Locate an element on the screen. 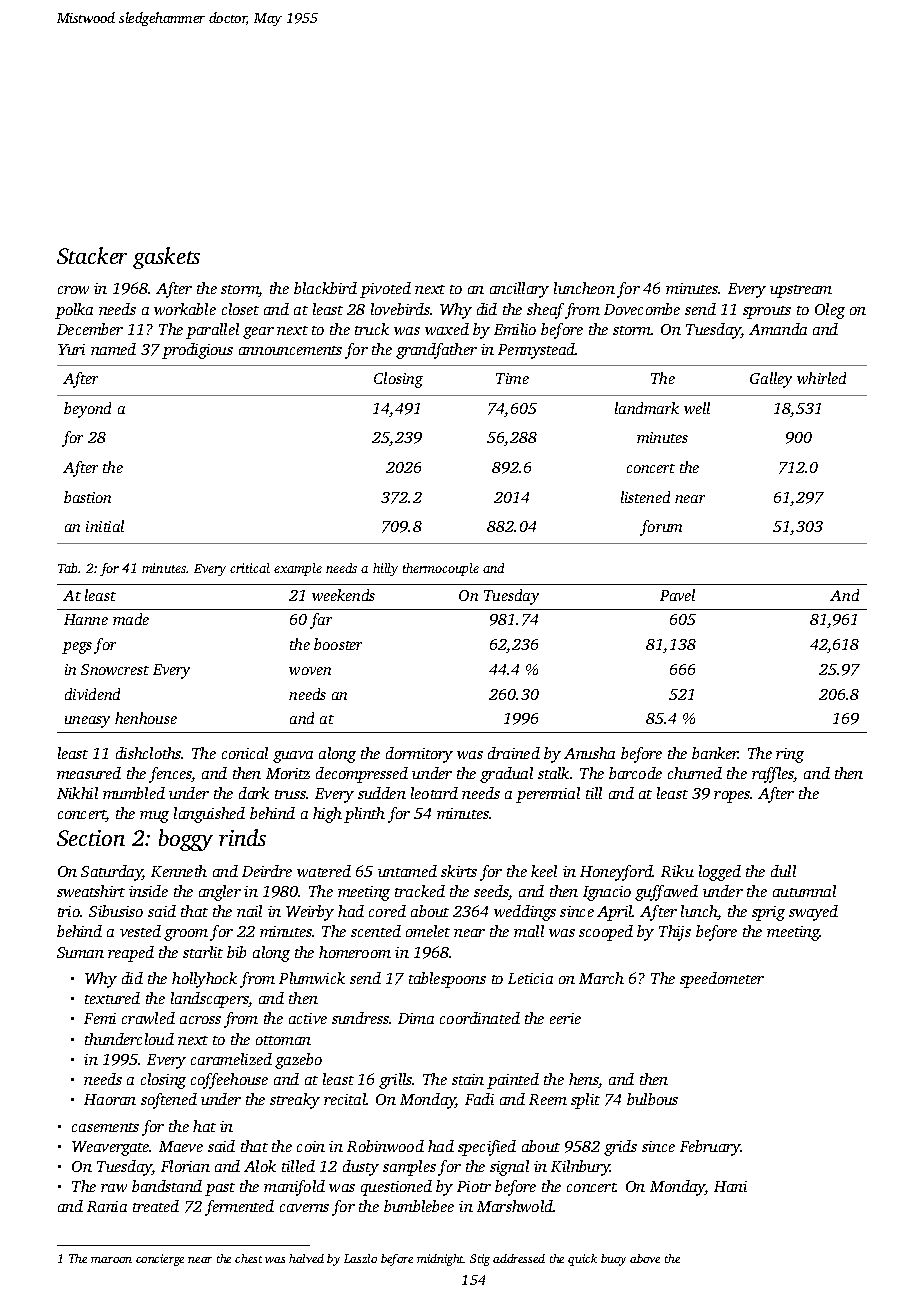 Image resolution: width=924 pixels, height=1308 pixels. Anusha is located at coordinates (589, 753).
